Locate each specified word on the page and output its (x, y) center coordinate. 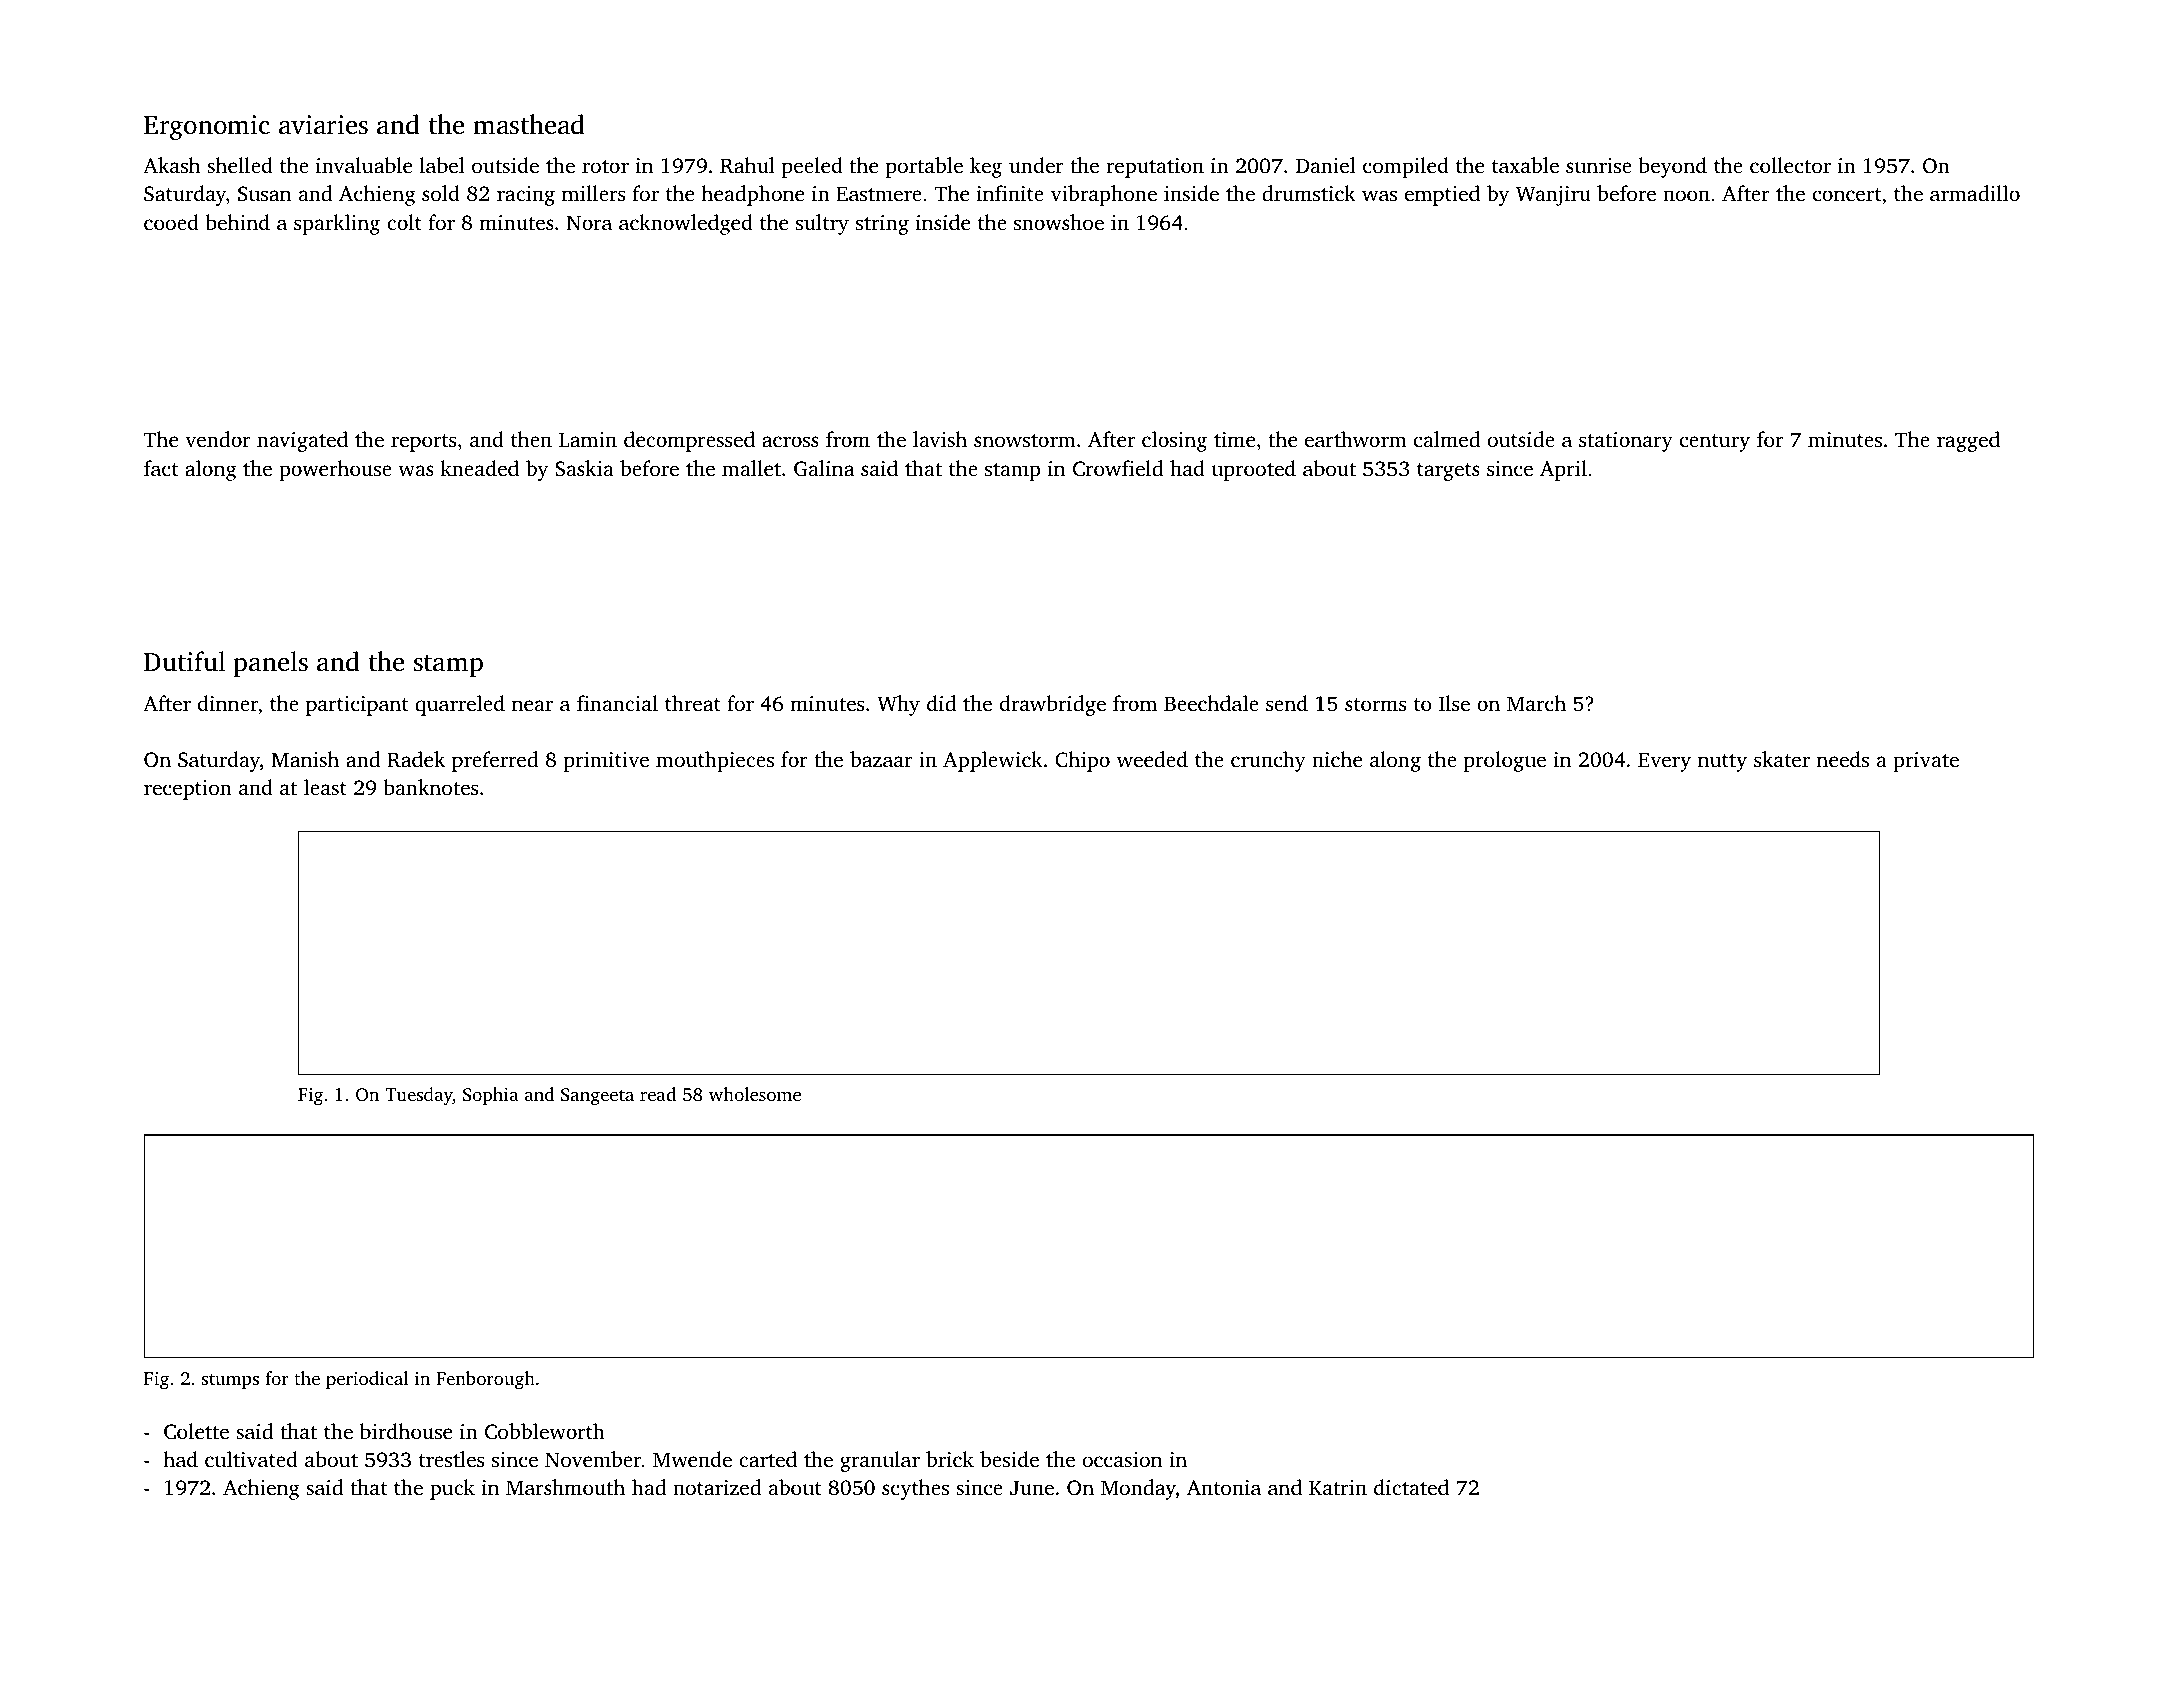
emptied (1442, 195)
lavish (940, 439)
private (1926, 762)
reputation (1155, 168)
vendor (218, 439)
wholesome (755, 1094)
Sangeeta (597, 1097)
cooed (171, 222)
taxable (1525, 165)
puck (452, 1489)
